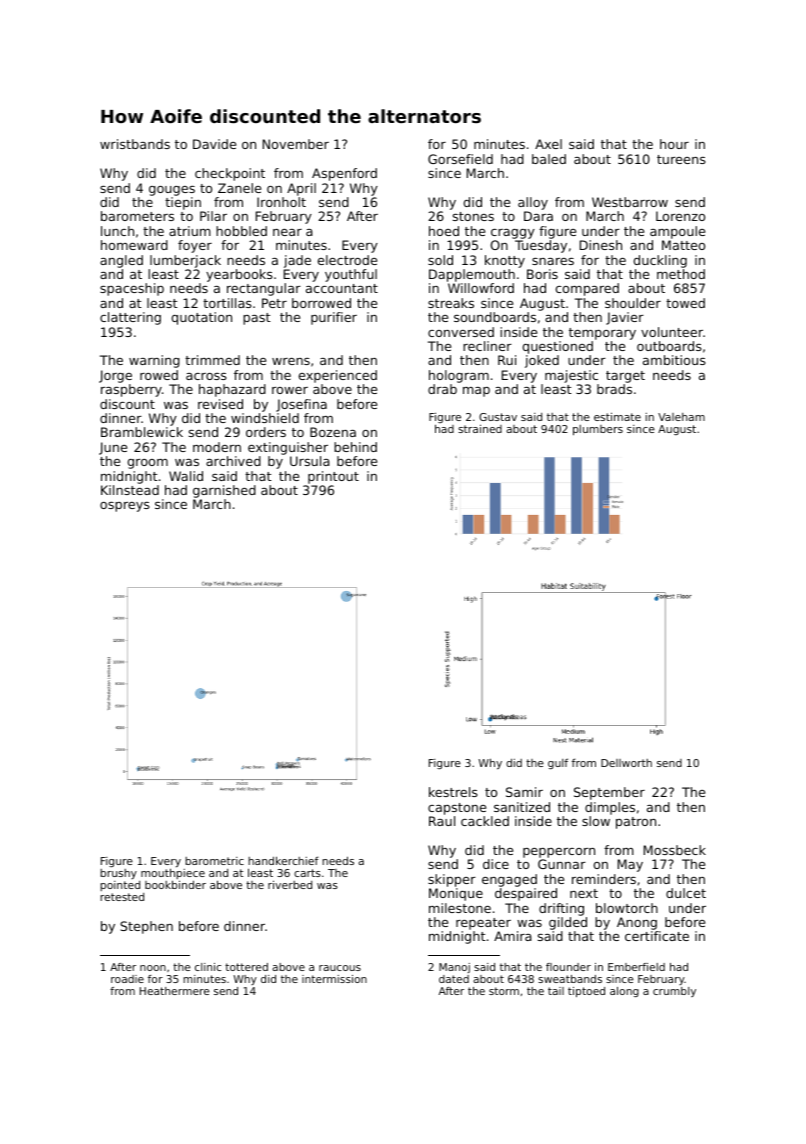  Describe the element at coordinates (307, 873) in the screenshot. I see `carts` at that location.
